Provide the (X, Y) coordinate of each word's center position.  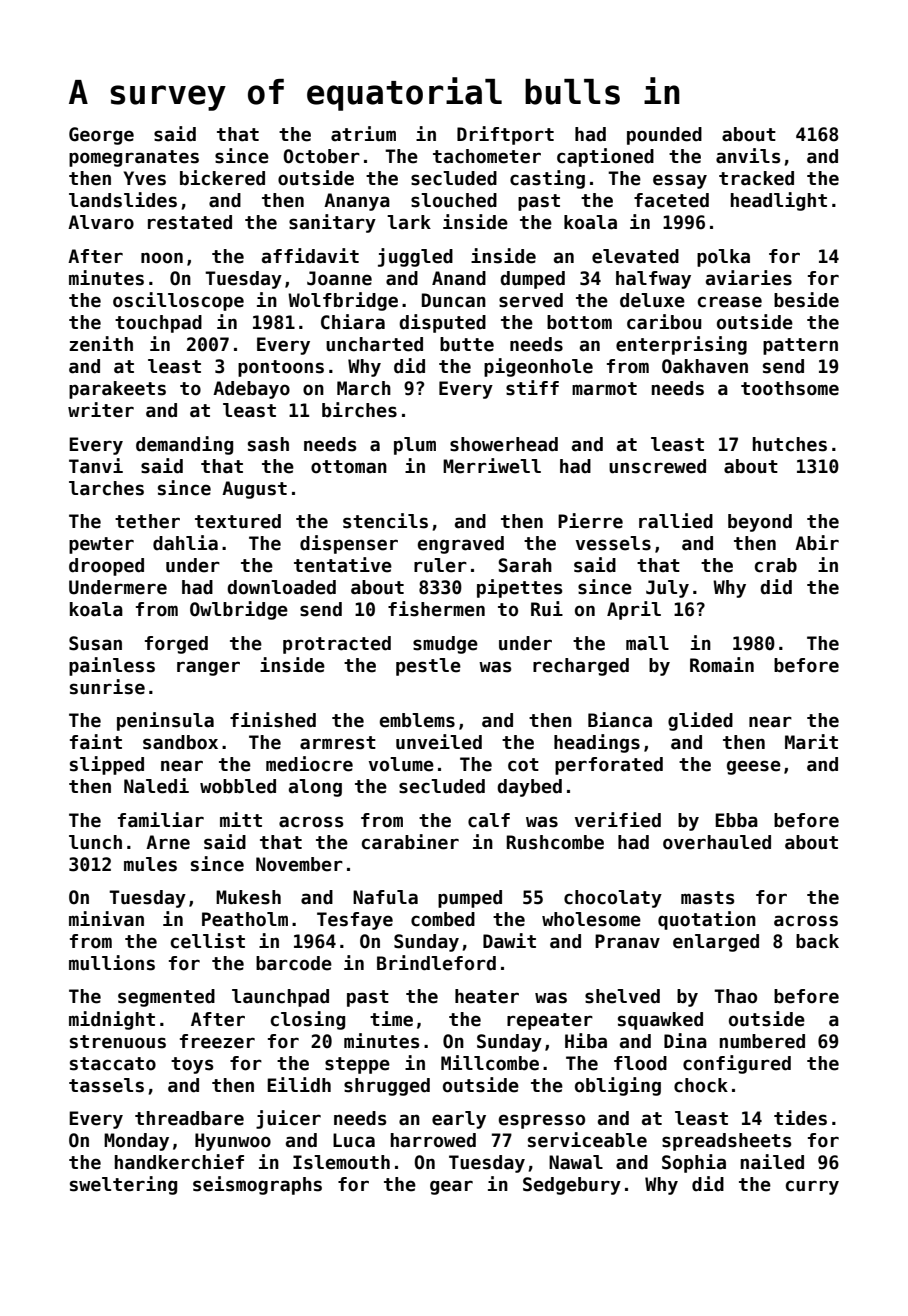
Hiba (586, 1041)
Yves (145, 178)
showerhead (504, 444)
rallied (676, 521)
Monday (136, 1142)
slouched (454, 200)
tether (147, 521)
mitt (241, 819)
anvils (748, 156)
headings (597, 743)
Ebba (736, 820)
